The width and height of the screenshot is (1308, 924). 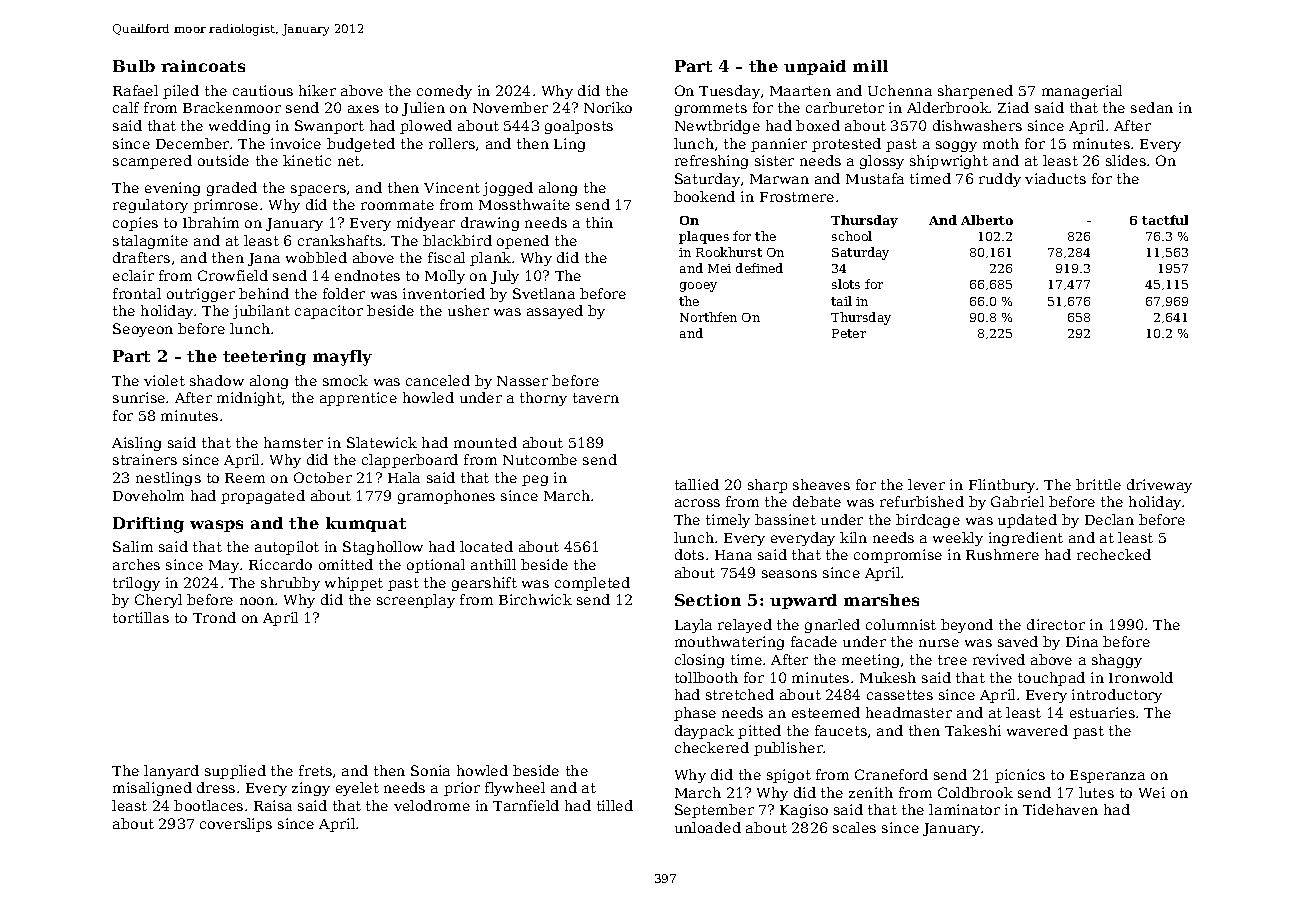 What do you see at coordinates (846, 284) in the screenshot?
I see `slots` at bounding box center [846, 284].
